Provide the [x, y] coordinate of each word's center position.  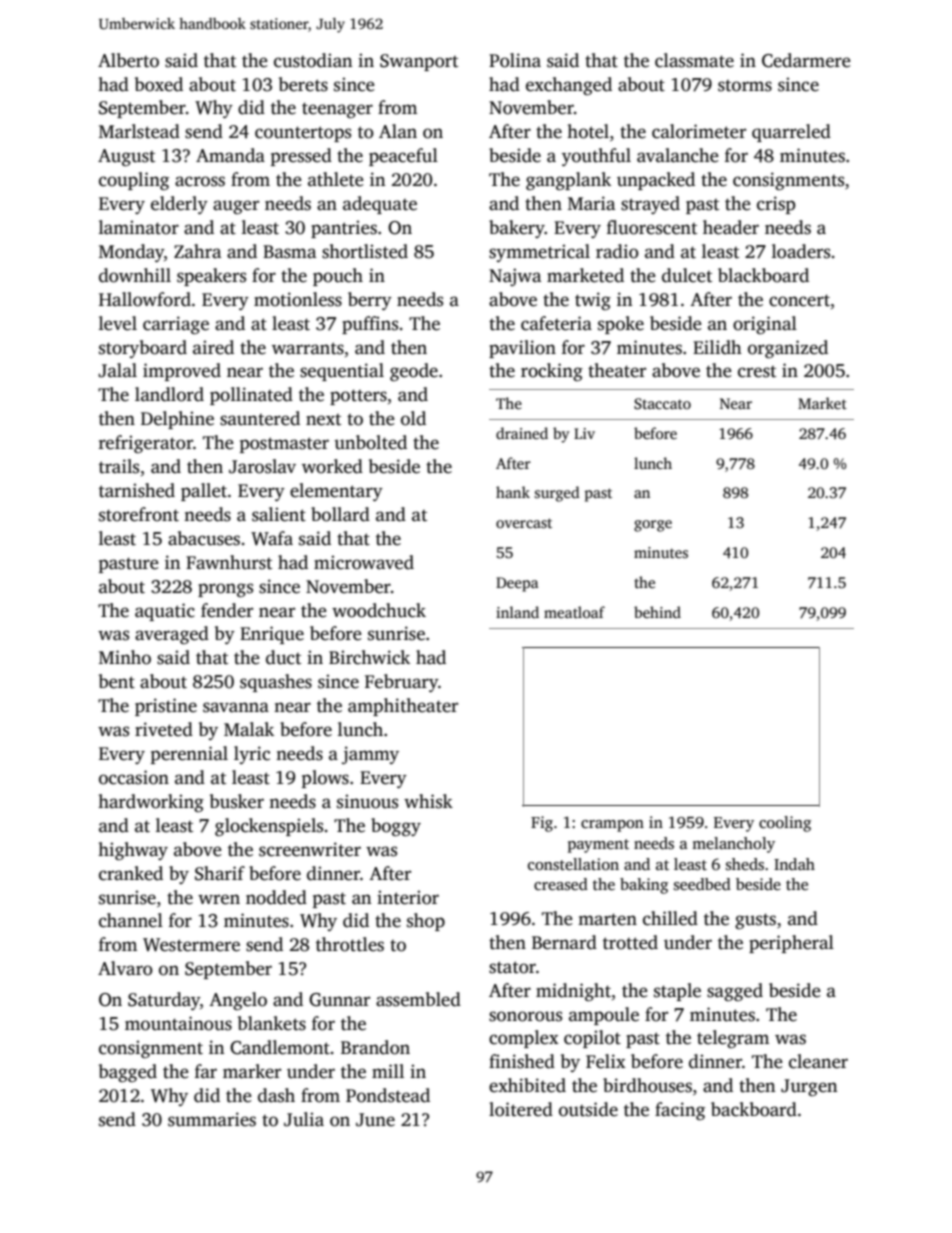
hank [513, 492]
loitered [521, 1109]
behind [657, 612]
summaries [212, 1119]
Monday [131, 253]
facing [680, 1111]
